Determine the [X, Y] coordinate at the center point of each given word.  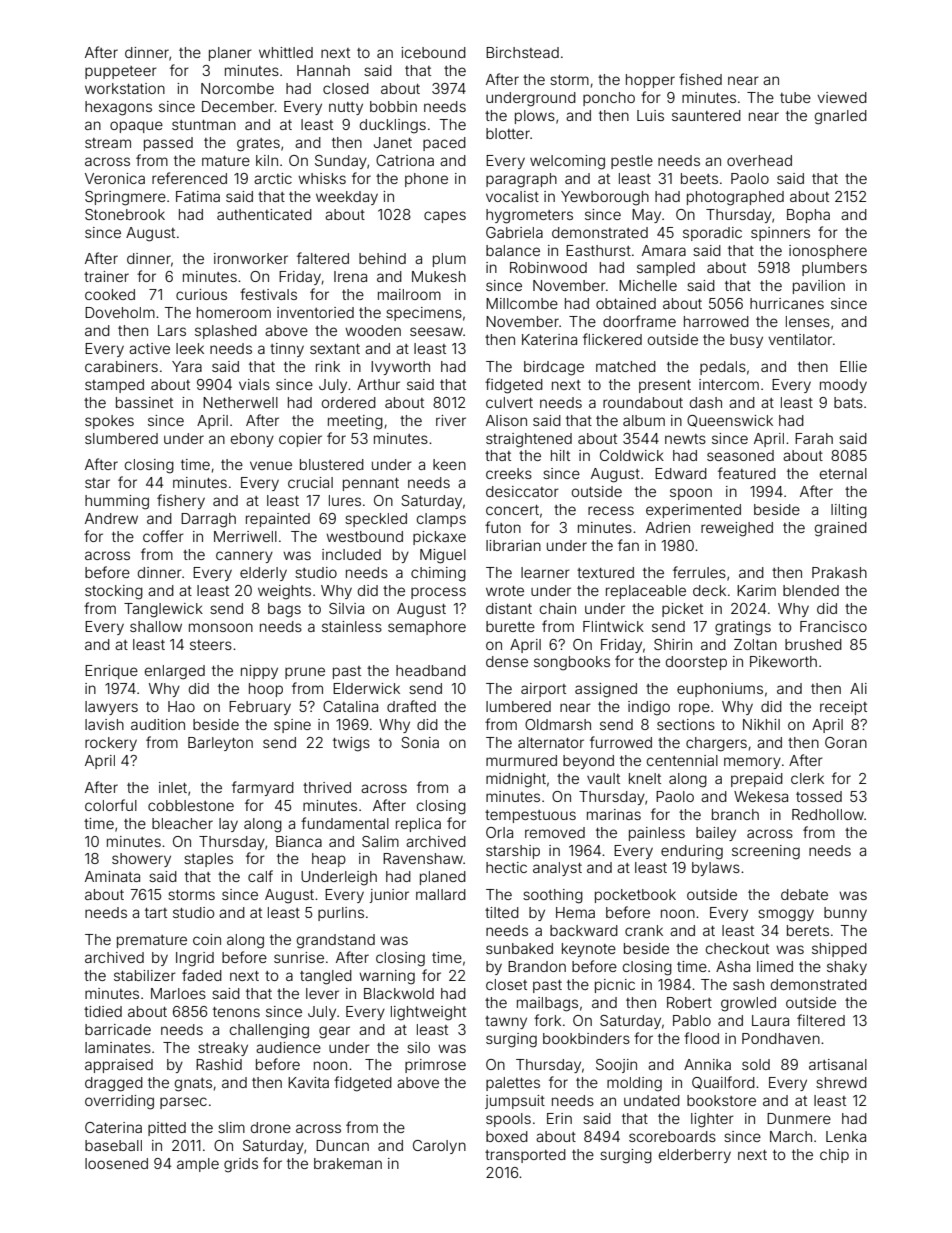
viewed [842, 97]
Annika [707, 1064]
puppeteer [121, 72]
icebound [433, 52]
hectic [506, 867]
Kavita [308, 1082]
